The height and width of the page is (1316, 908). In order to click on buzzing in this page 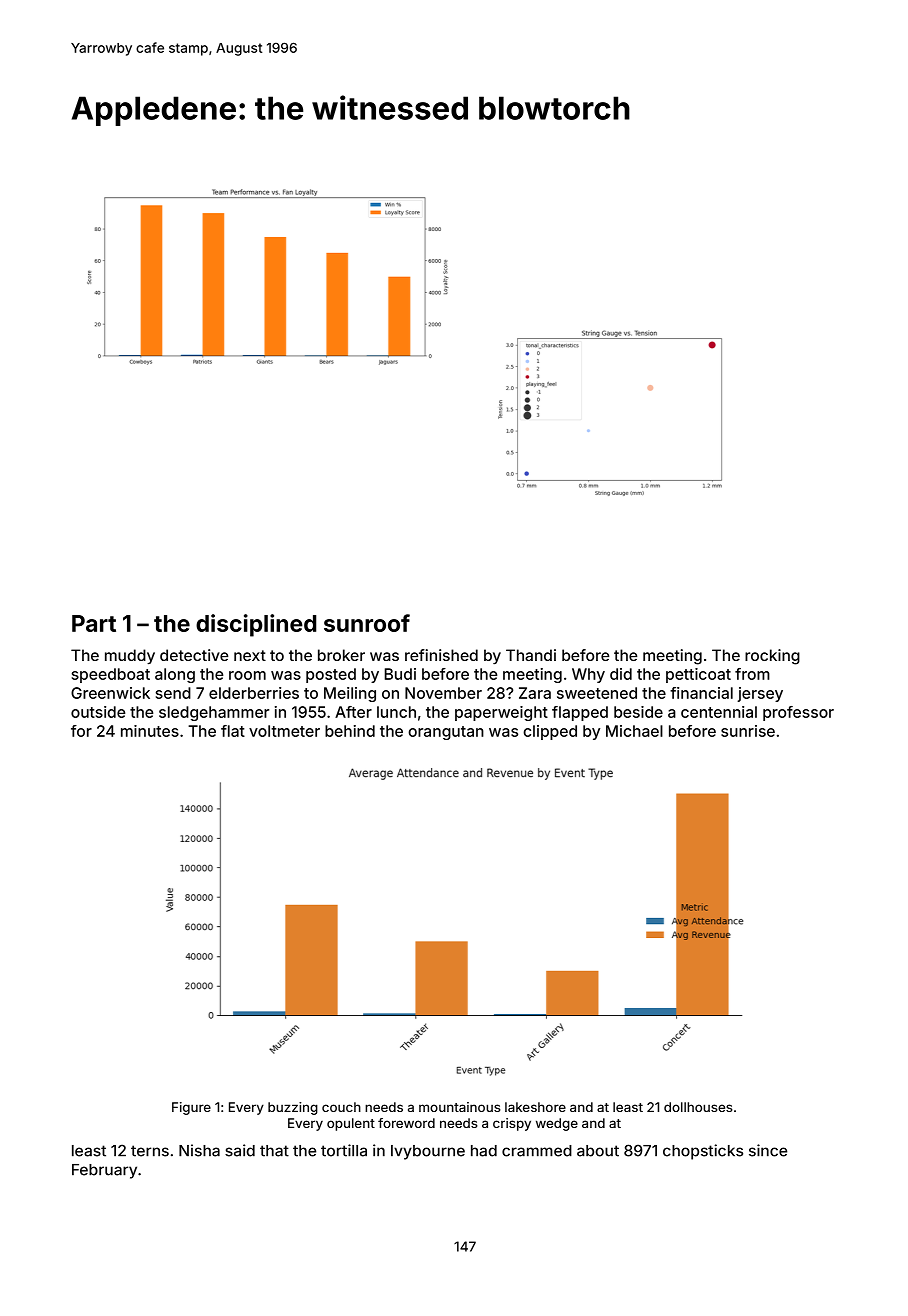, I will do `click(293, 1108)`.
